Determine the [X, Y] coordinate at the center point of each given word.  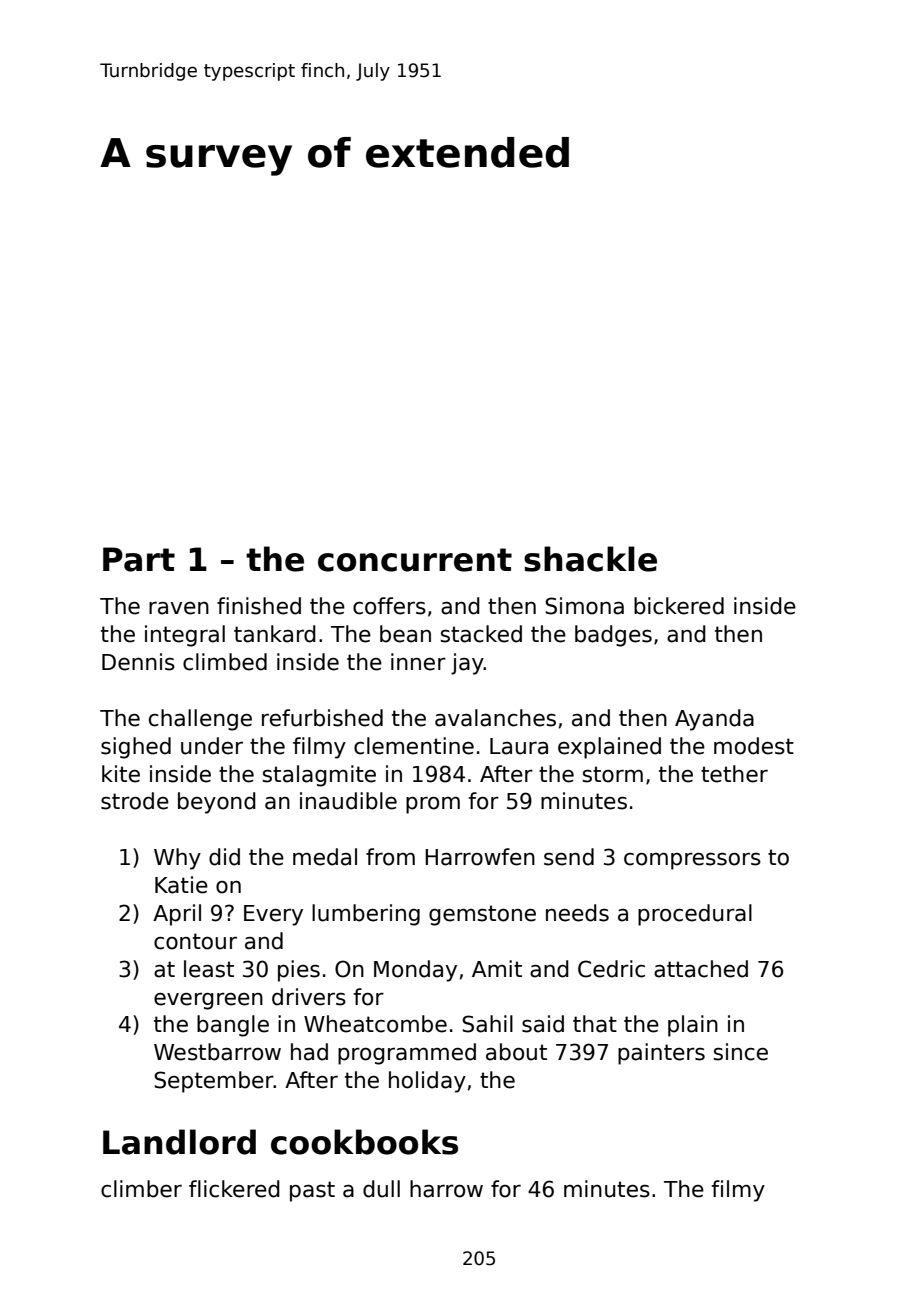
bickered [679, 606]
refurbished [322, 718]
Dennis [138, 662]
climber [141, 1189]
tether [734, 774]
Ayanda [714, 720]
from [390, 857]
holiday [427, 1082]
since [740, 1052]
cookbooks [364, 1142]
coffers [389, 606]
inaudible [348, 801]
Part [139, 559]
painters [661, 1054]
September [214, 1082]
